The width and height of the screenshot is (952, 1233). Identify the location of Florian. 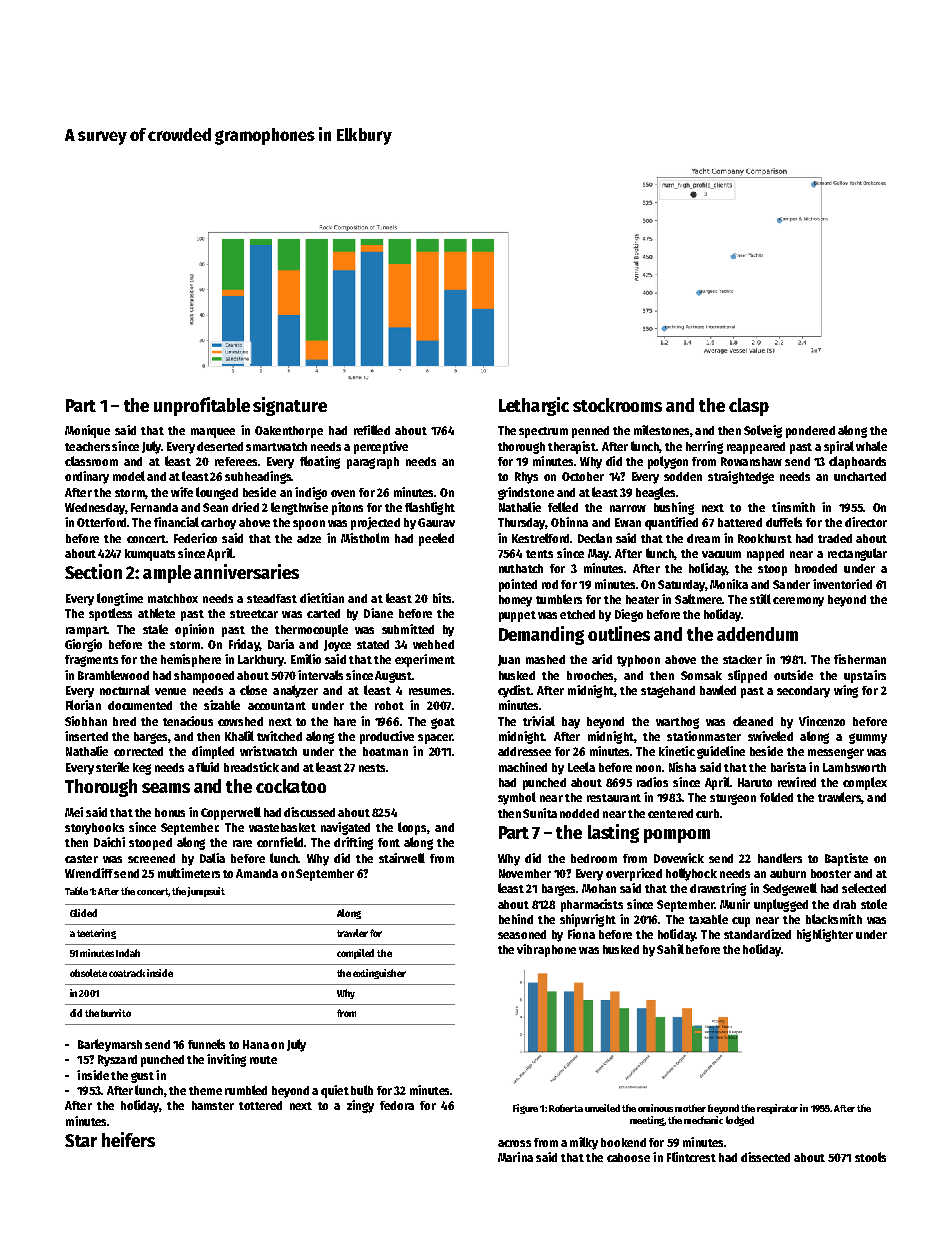
(83, 705).
